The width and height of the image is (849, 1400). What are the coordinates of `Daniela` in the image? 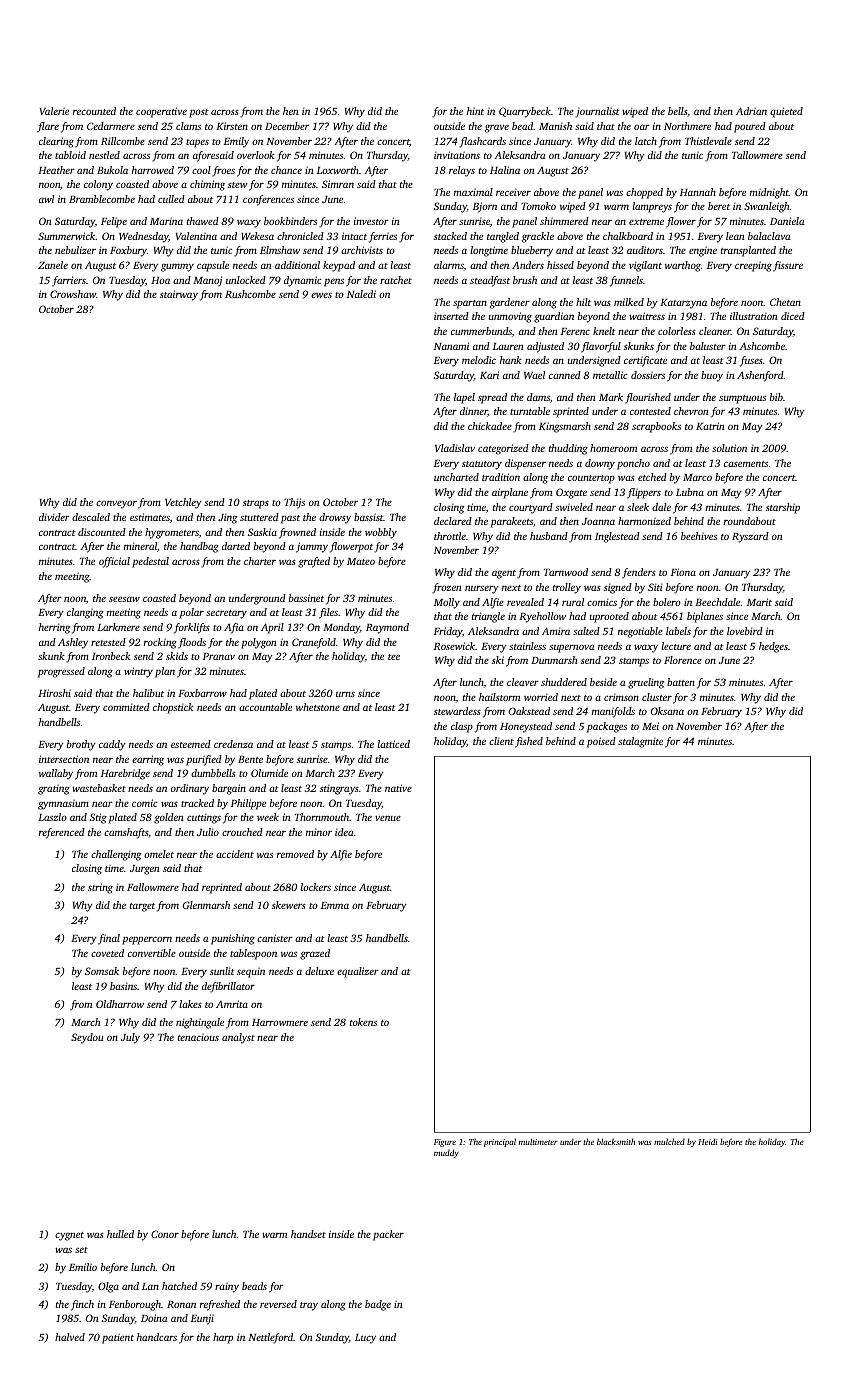 It's located at (787, 221).
